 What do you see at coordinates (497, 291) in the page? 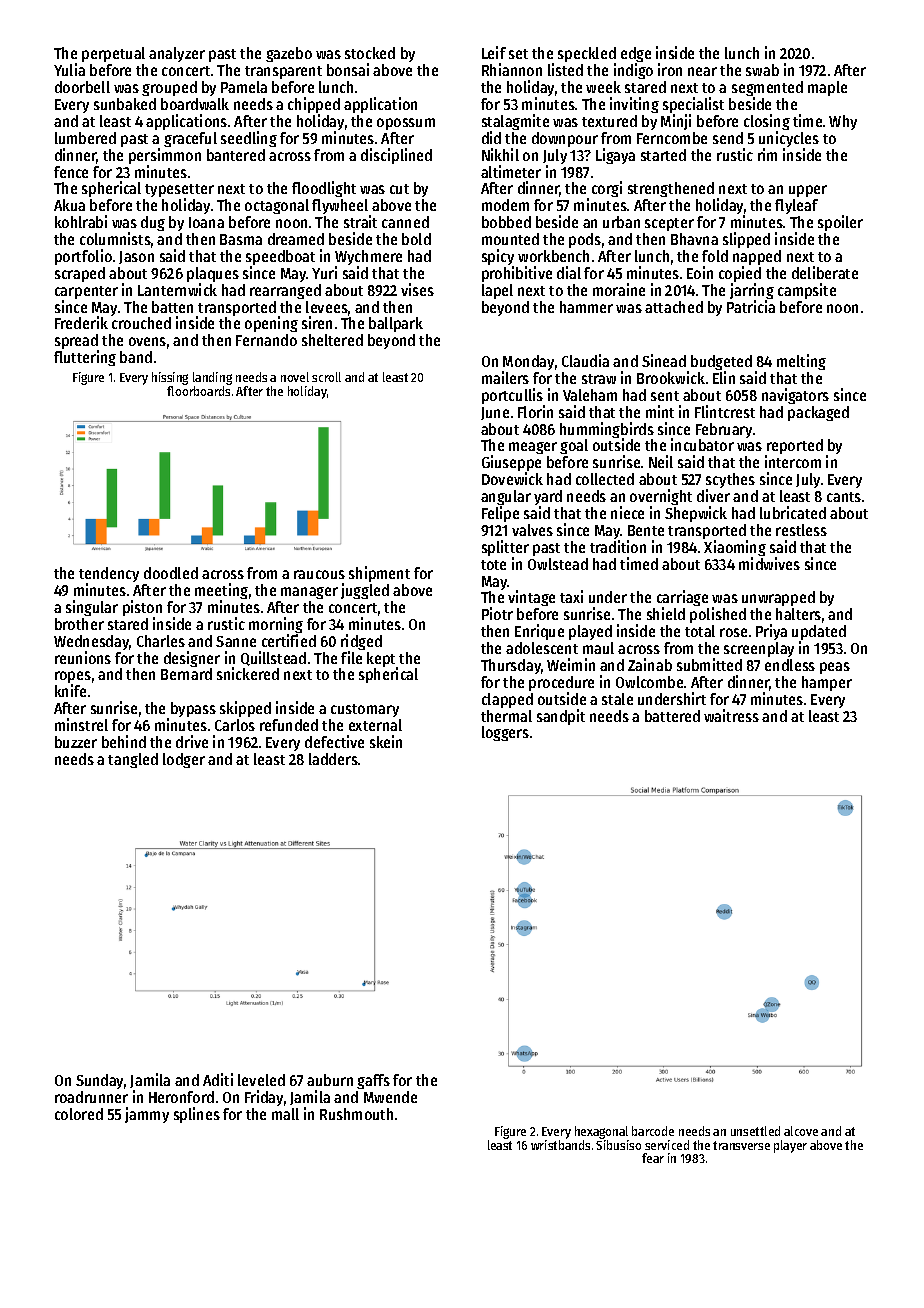
I see `lapel` at bounding box center [497, 291].
